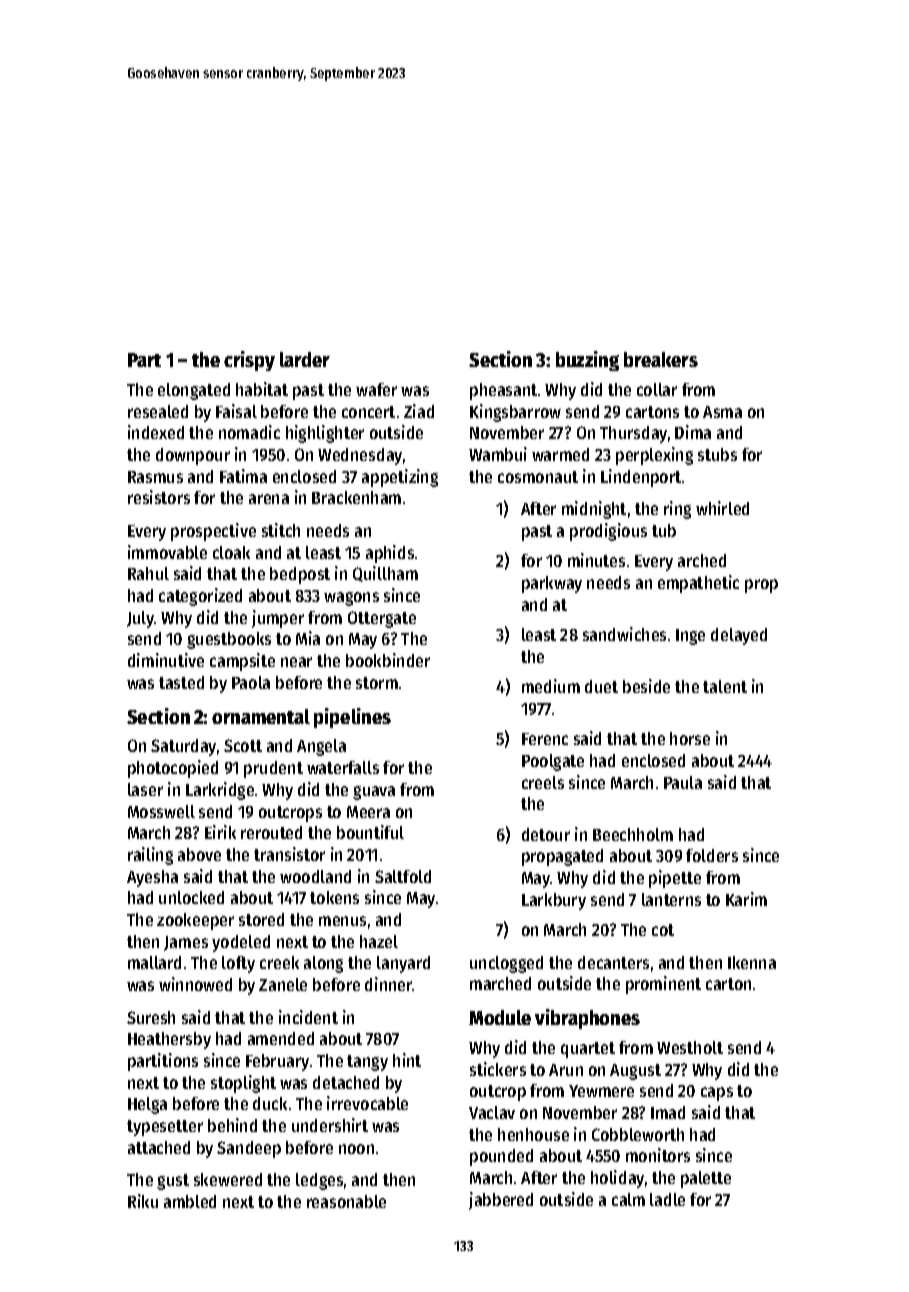  I want to click on jabbered, so click(501, 1201).
